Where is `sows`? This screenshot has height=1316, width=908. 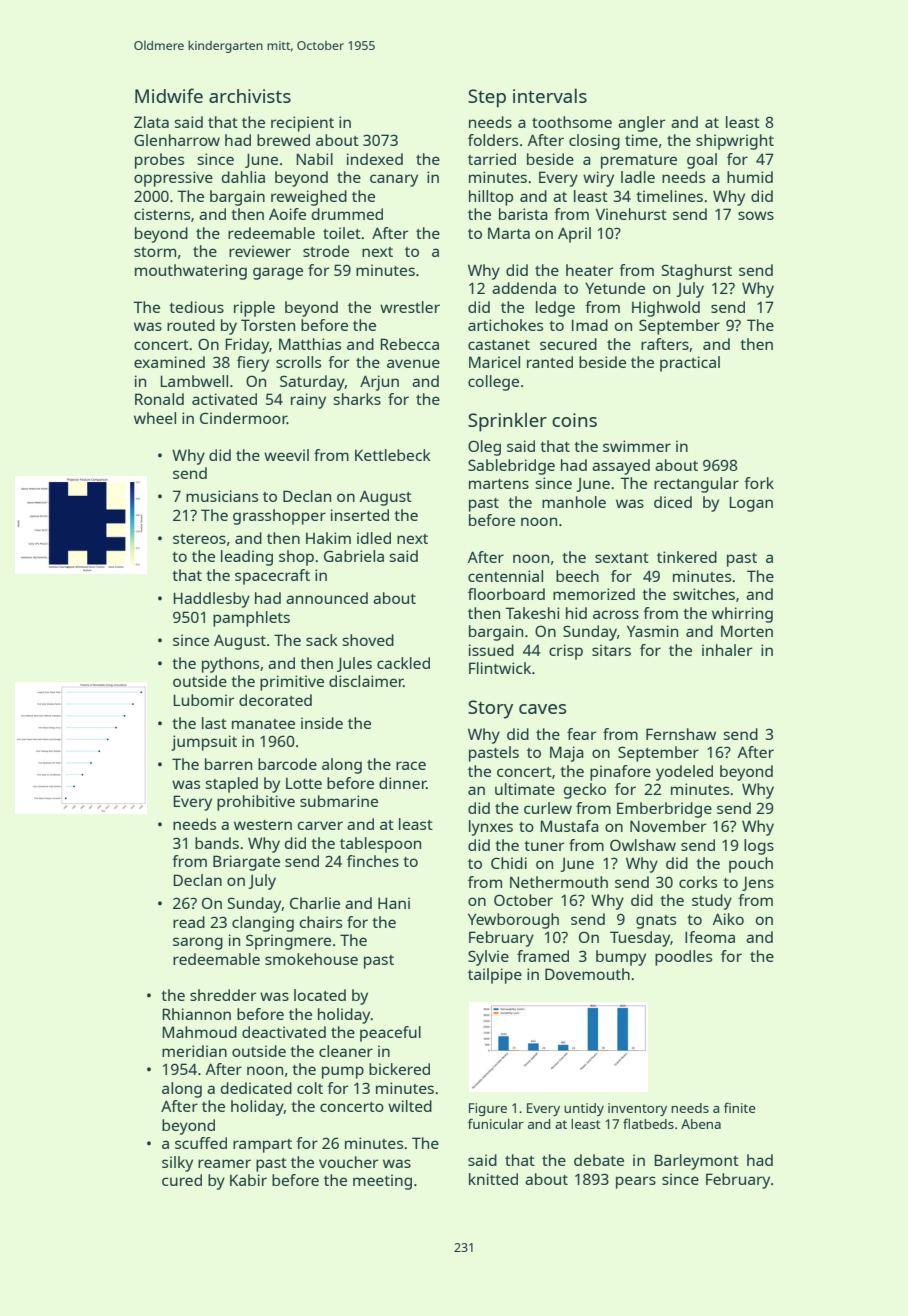
sows is located at coordinates (756, 215).
